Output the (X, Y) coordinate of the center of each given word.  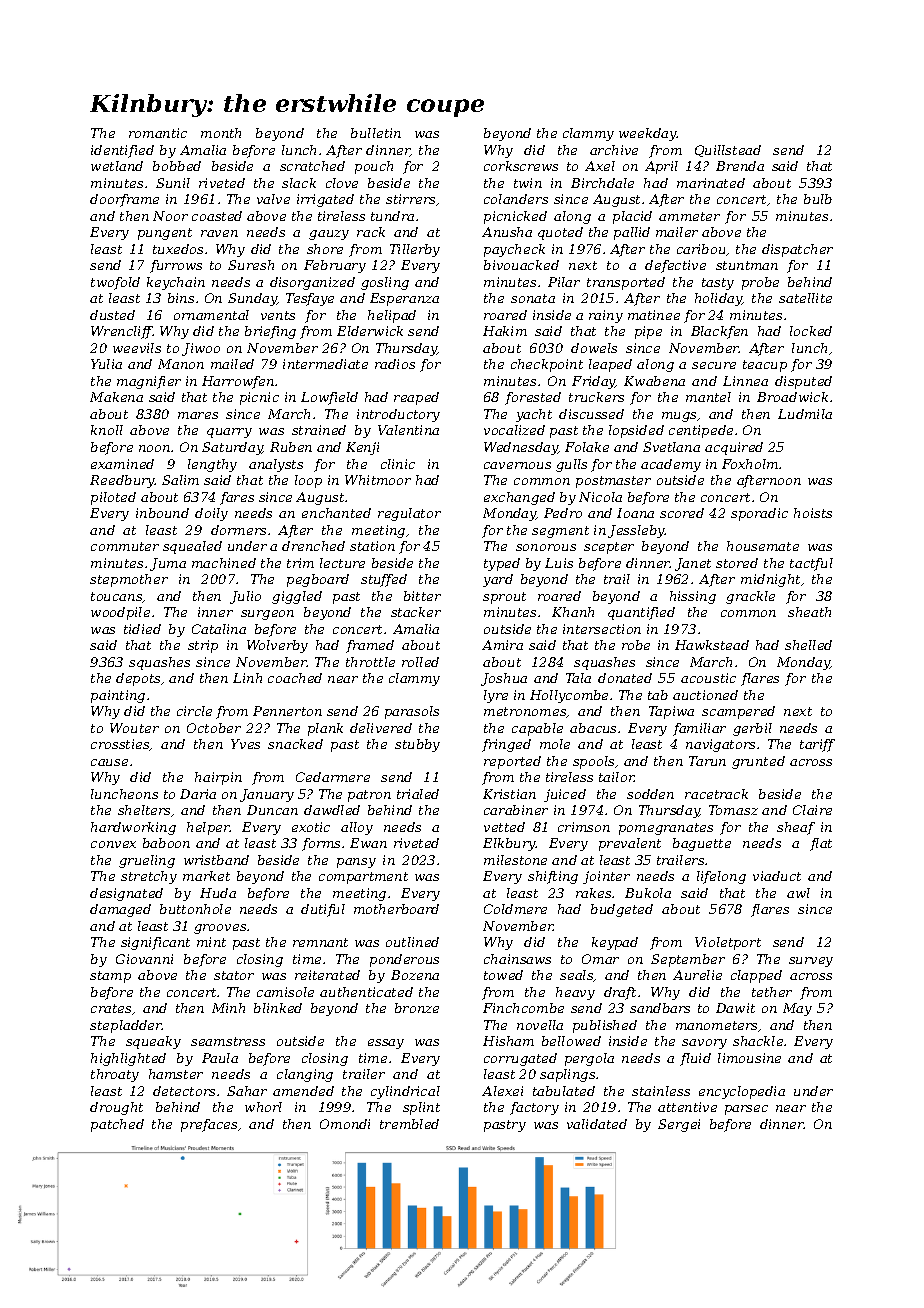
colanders (516, 199)
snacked (295, 744)
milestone (515, 860)
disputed (803, 382)
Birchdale (602, 183)
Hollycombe (569, 696)
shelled (808, 645)
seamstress (228, 1041)
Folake (587, 447)
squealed (192, 547)
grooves (220, 929)
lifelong (721, 877)
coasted (217, 216)
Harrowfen (238, 382)
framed (370, 646)
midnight (770, 580)
